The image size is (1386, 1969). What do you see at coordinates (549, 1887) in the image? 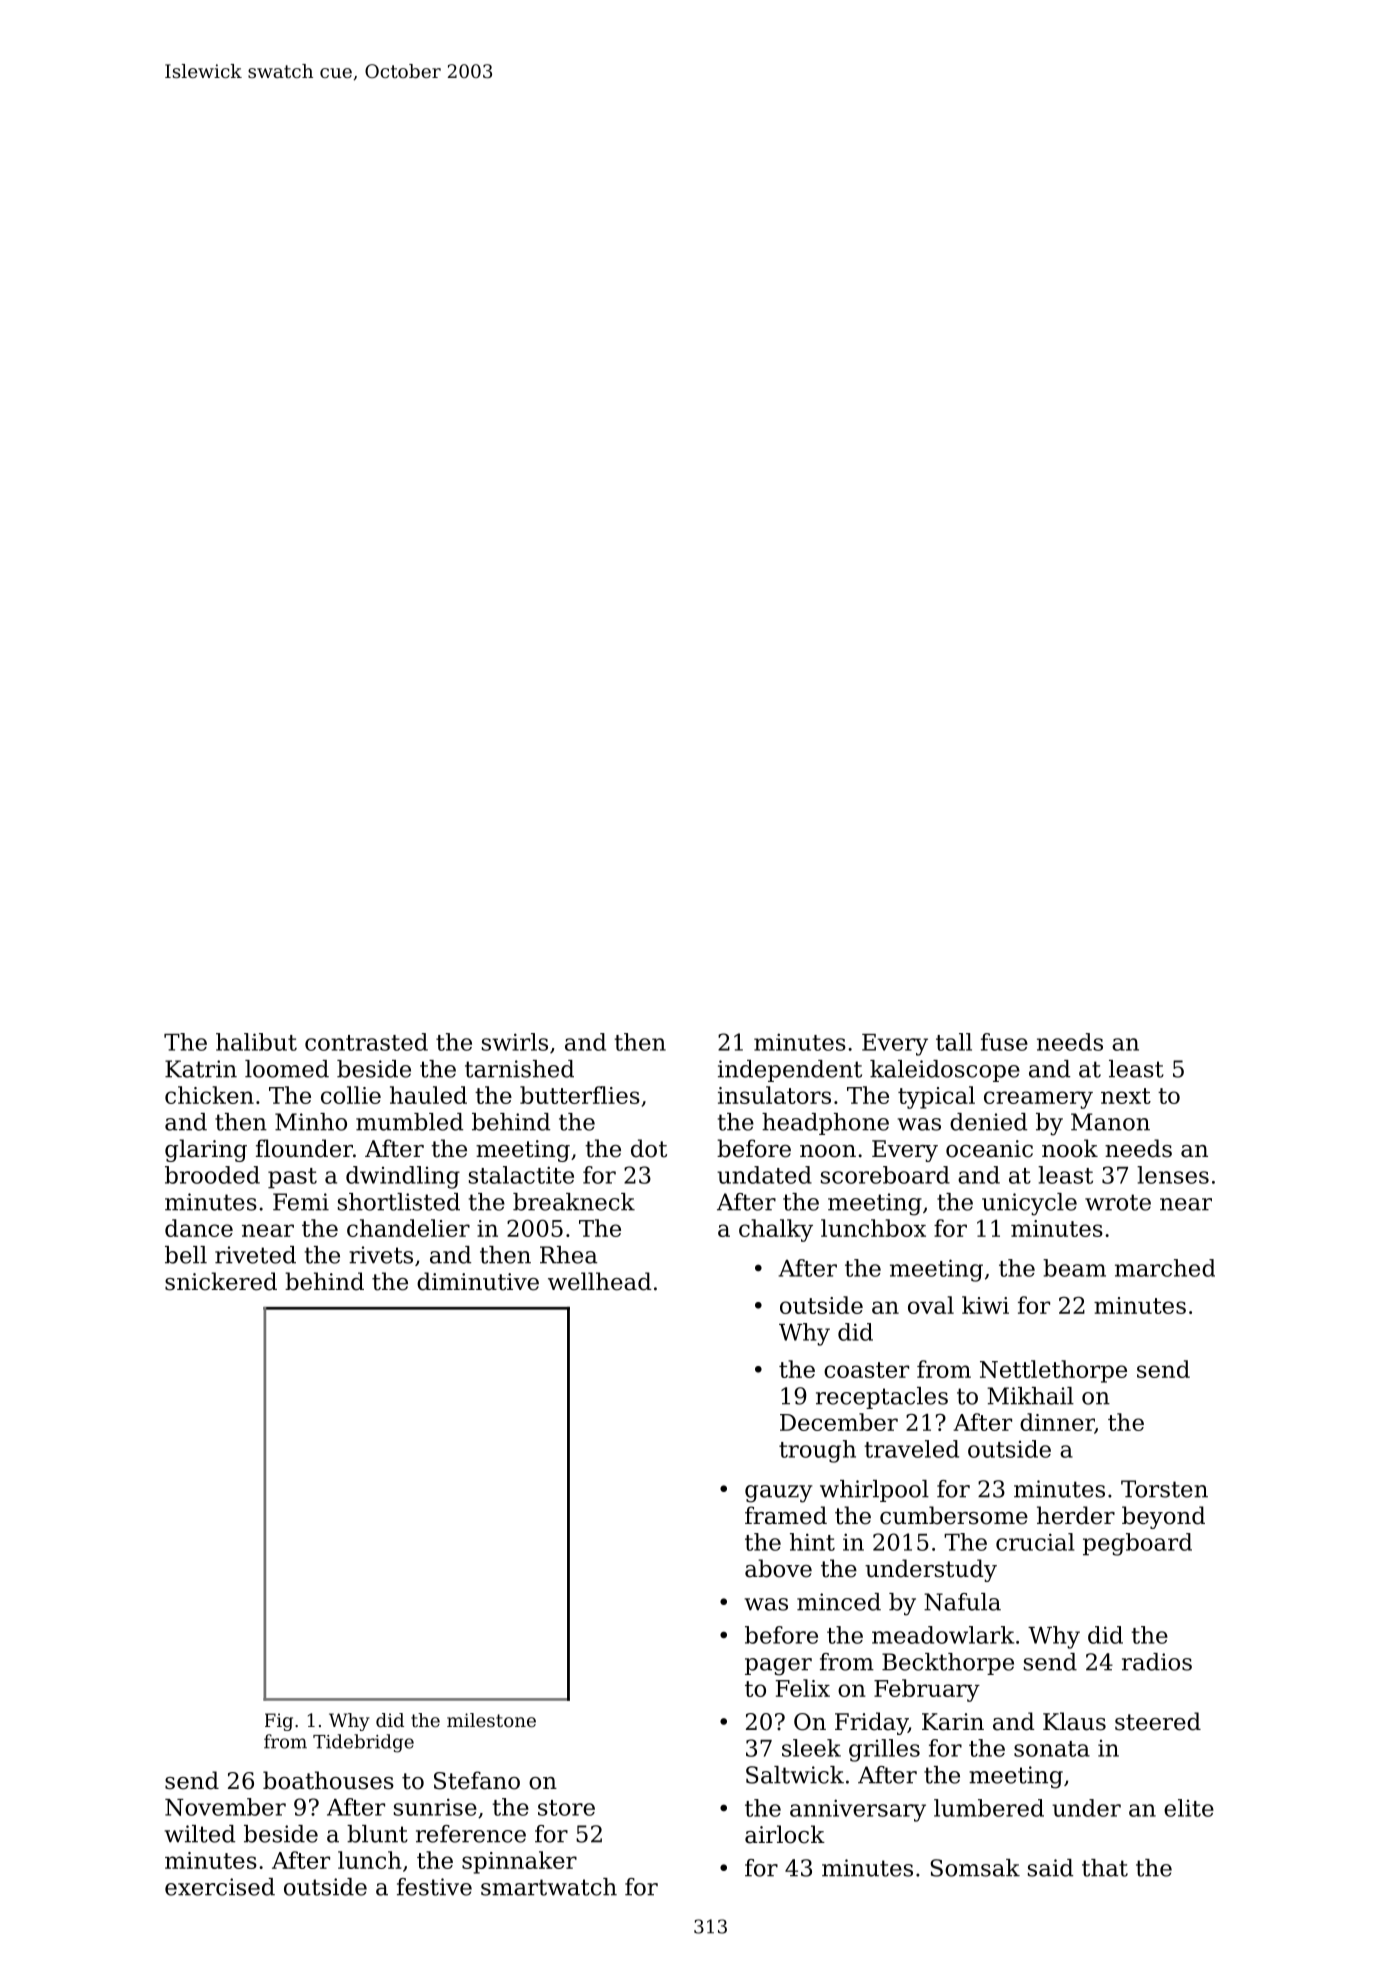
I see `smartwatch` at bounding box center [549, 1887].
